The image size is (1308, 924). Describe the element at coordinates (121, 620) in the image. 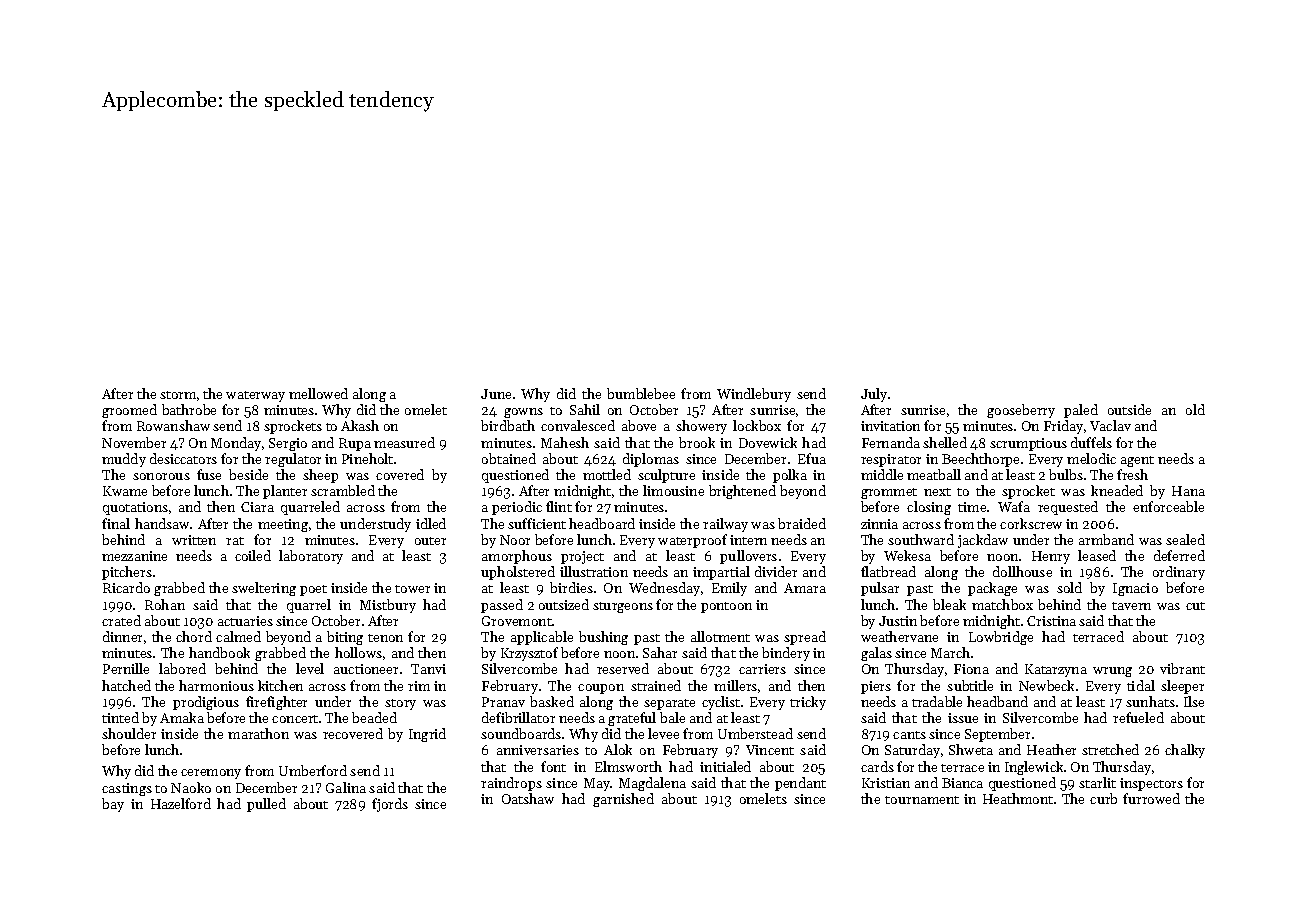

I see `crated` at that location.
